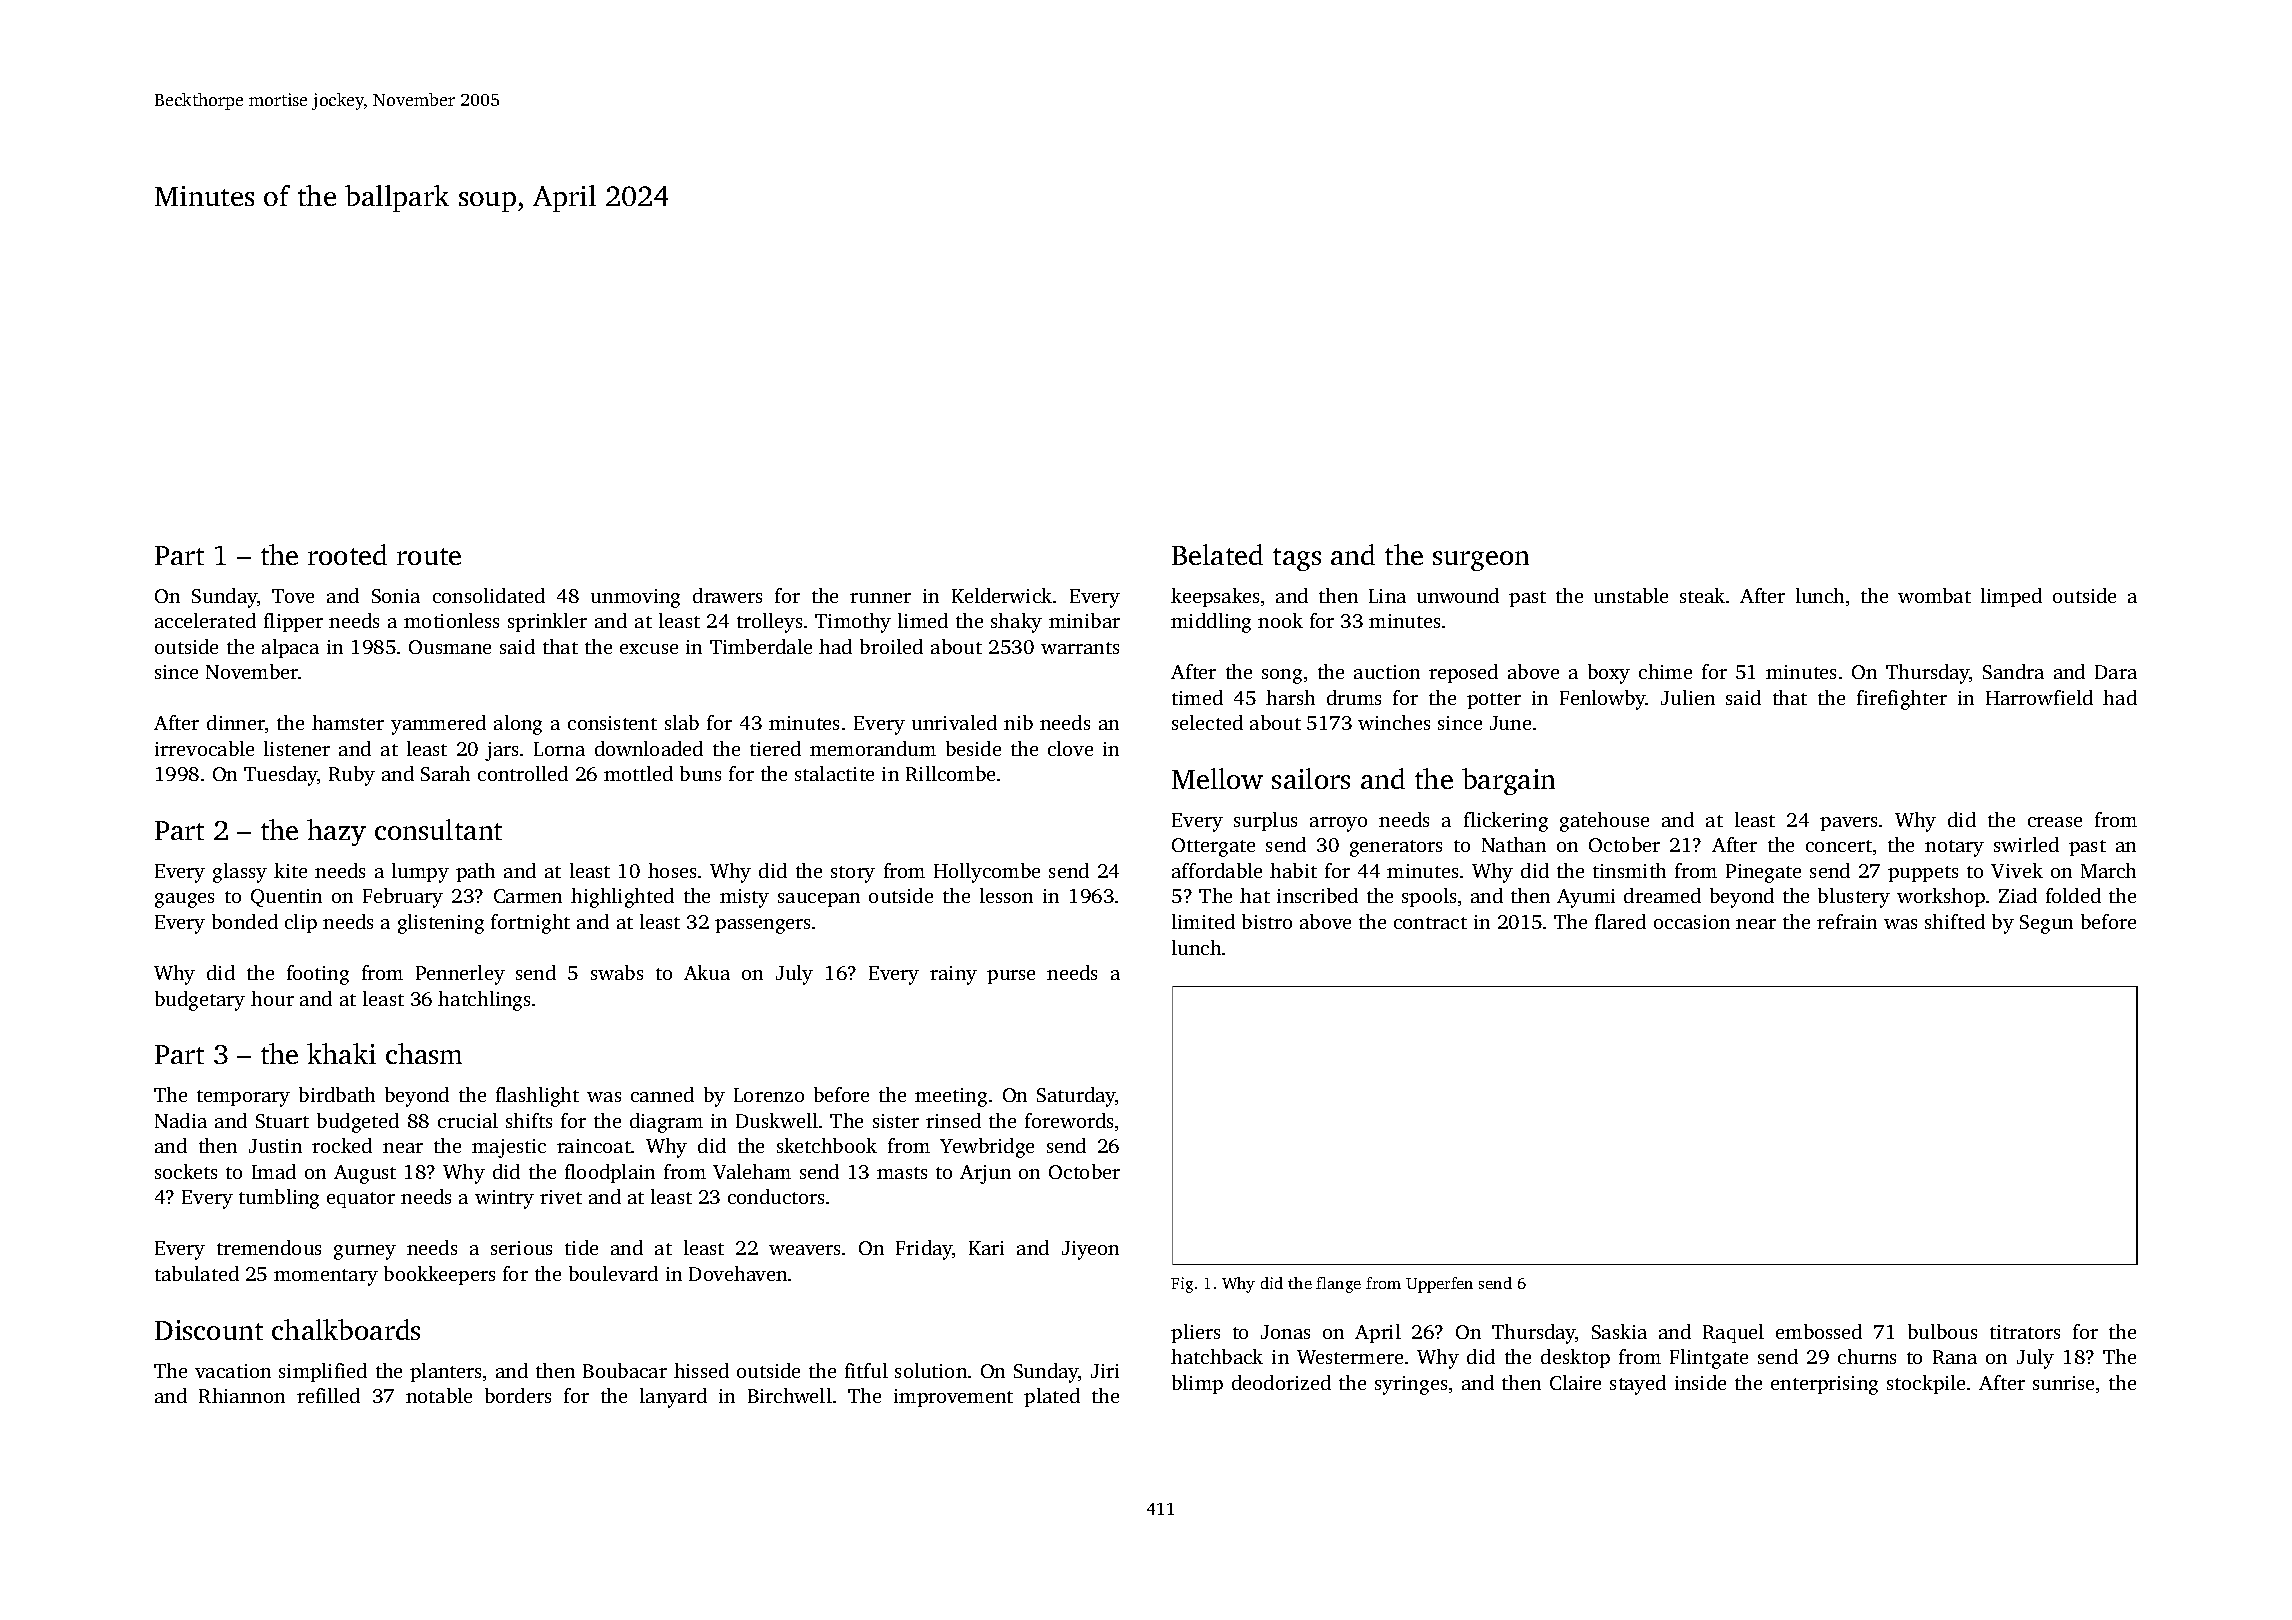 The image size is (2292, 1620). Describe the element at coordinates (1069, 1120) in the screenshot. I see `forewords` at that location.
